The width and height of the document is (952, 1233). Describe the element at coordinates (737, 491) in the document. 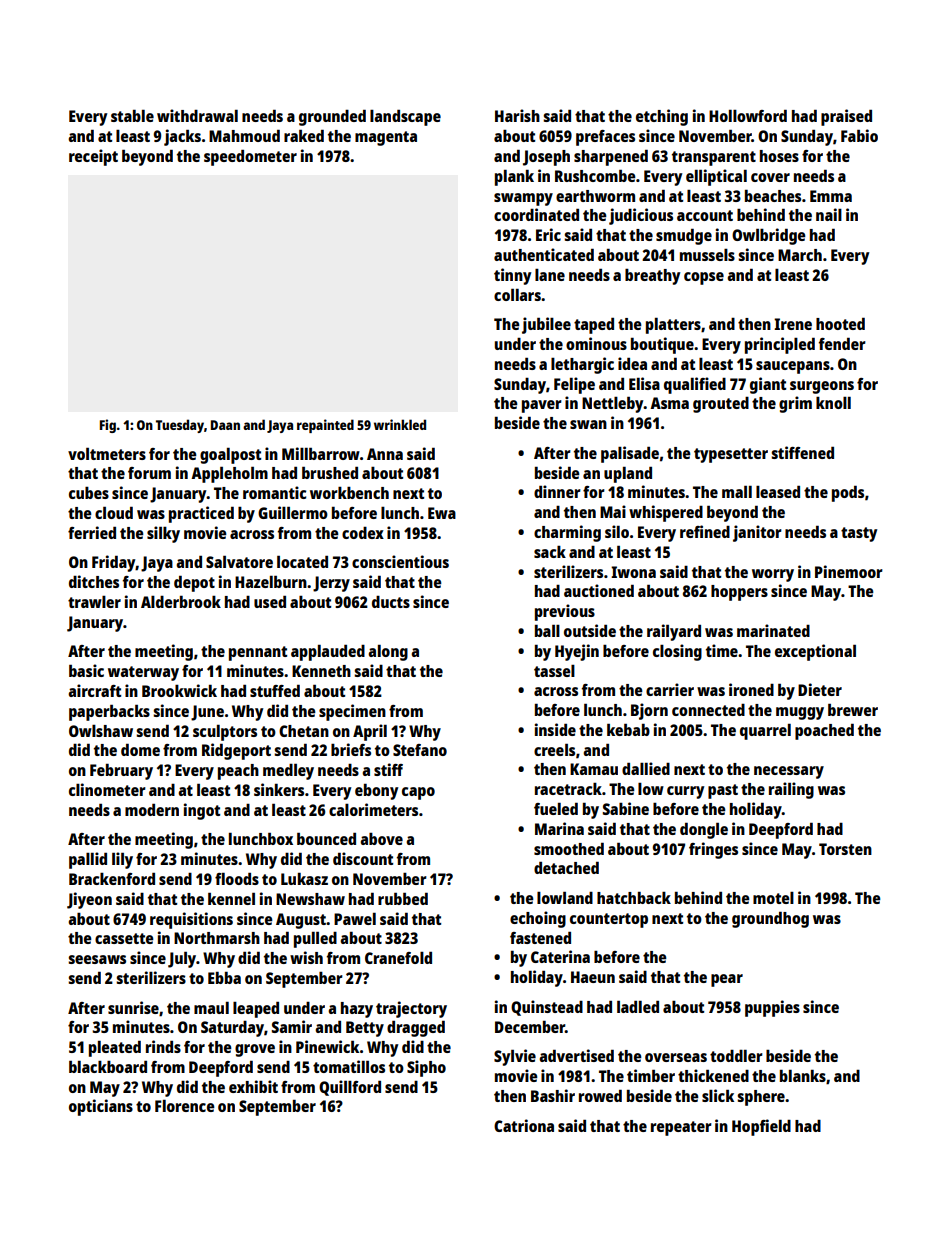

I see `mall` at that location.
